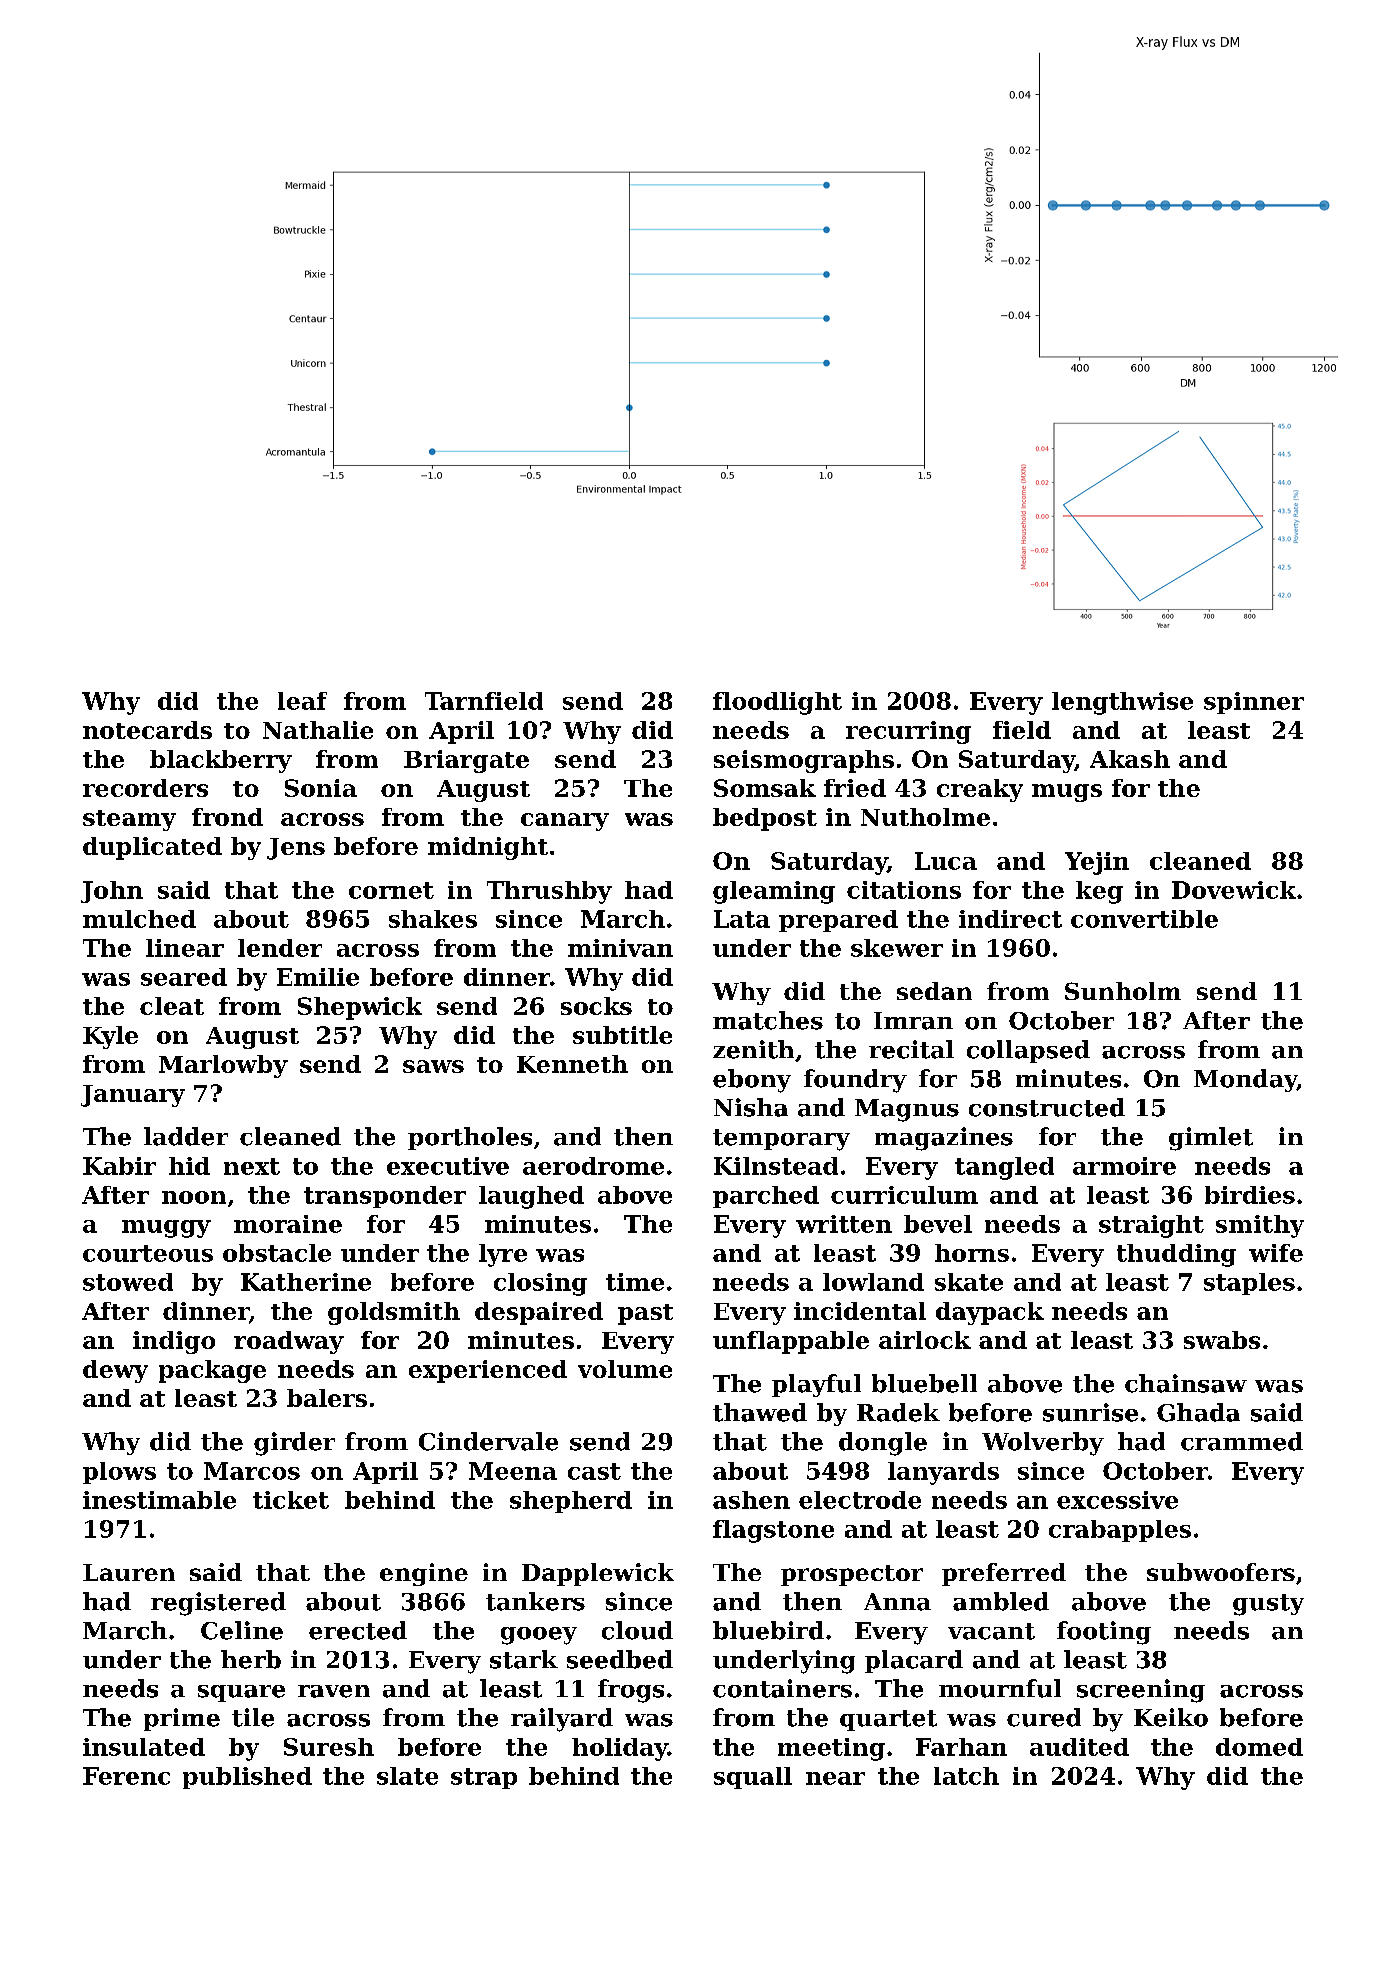 This screenshot has height=1969, width=1386. Describe the element at coordinates (753, 1778) in the screenshot. I see `squall` at that location.
